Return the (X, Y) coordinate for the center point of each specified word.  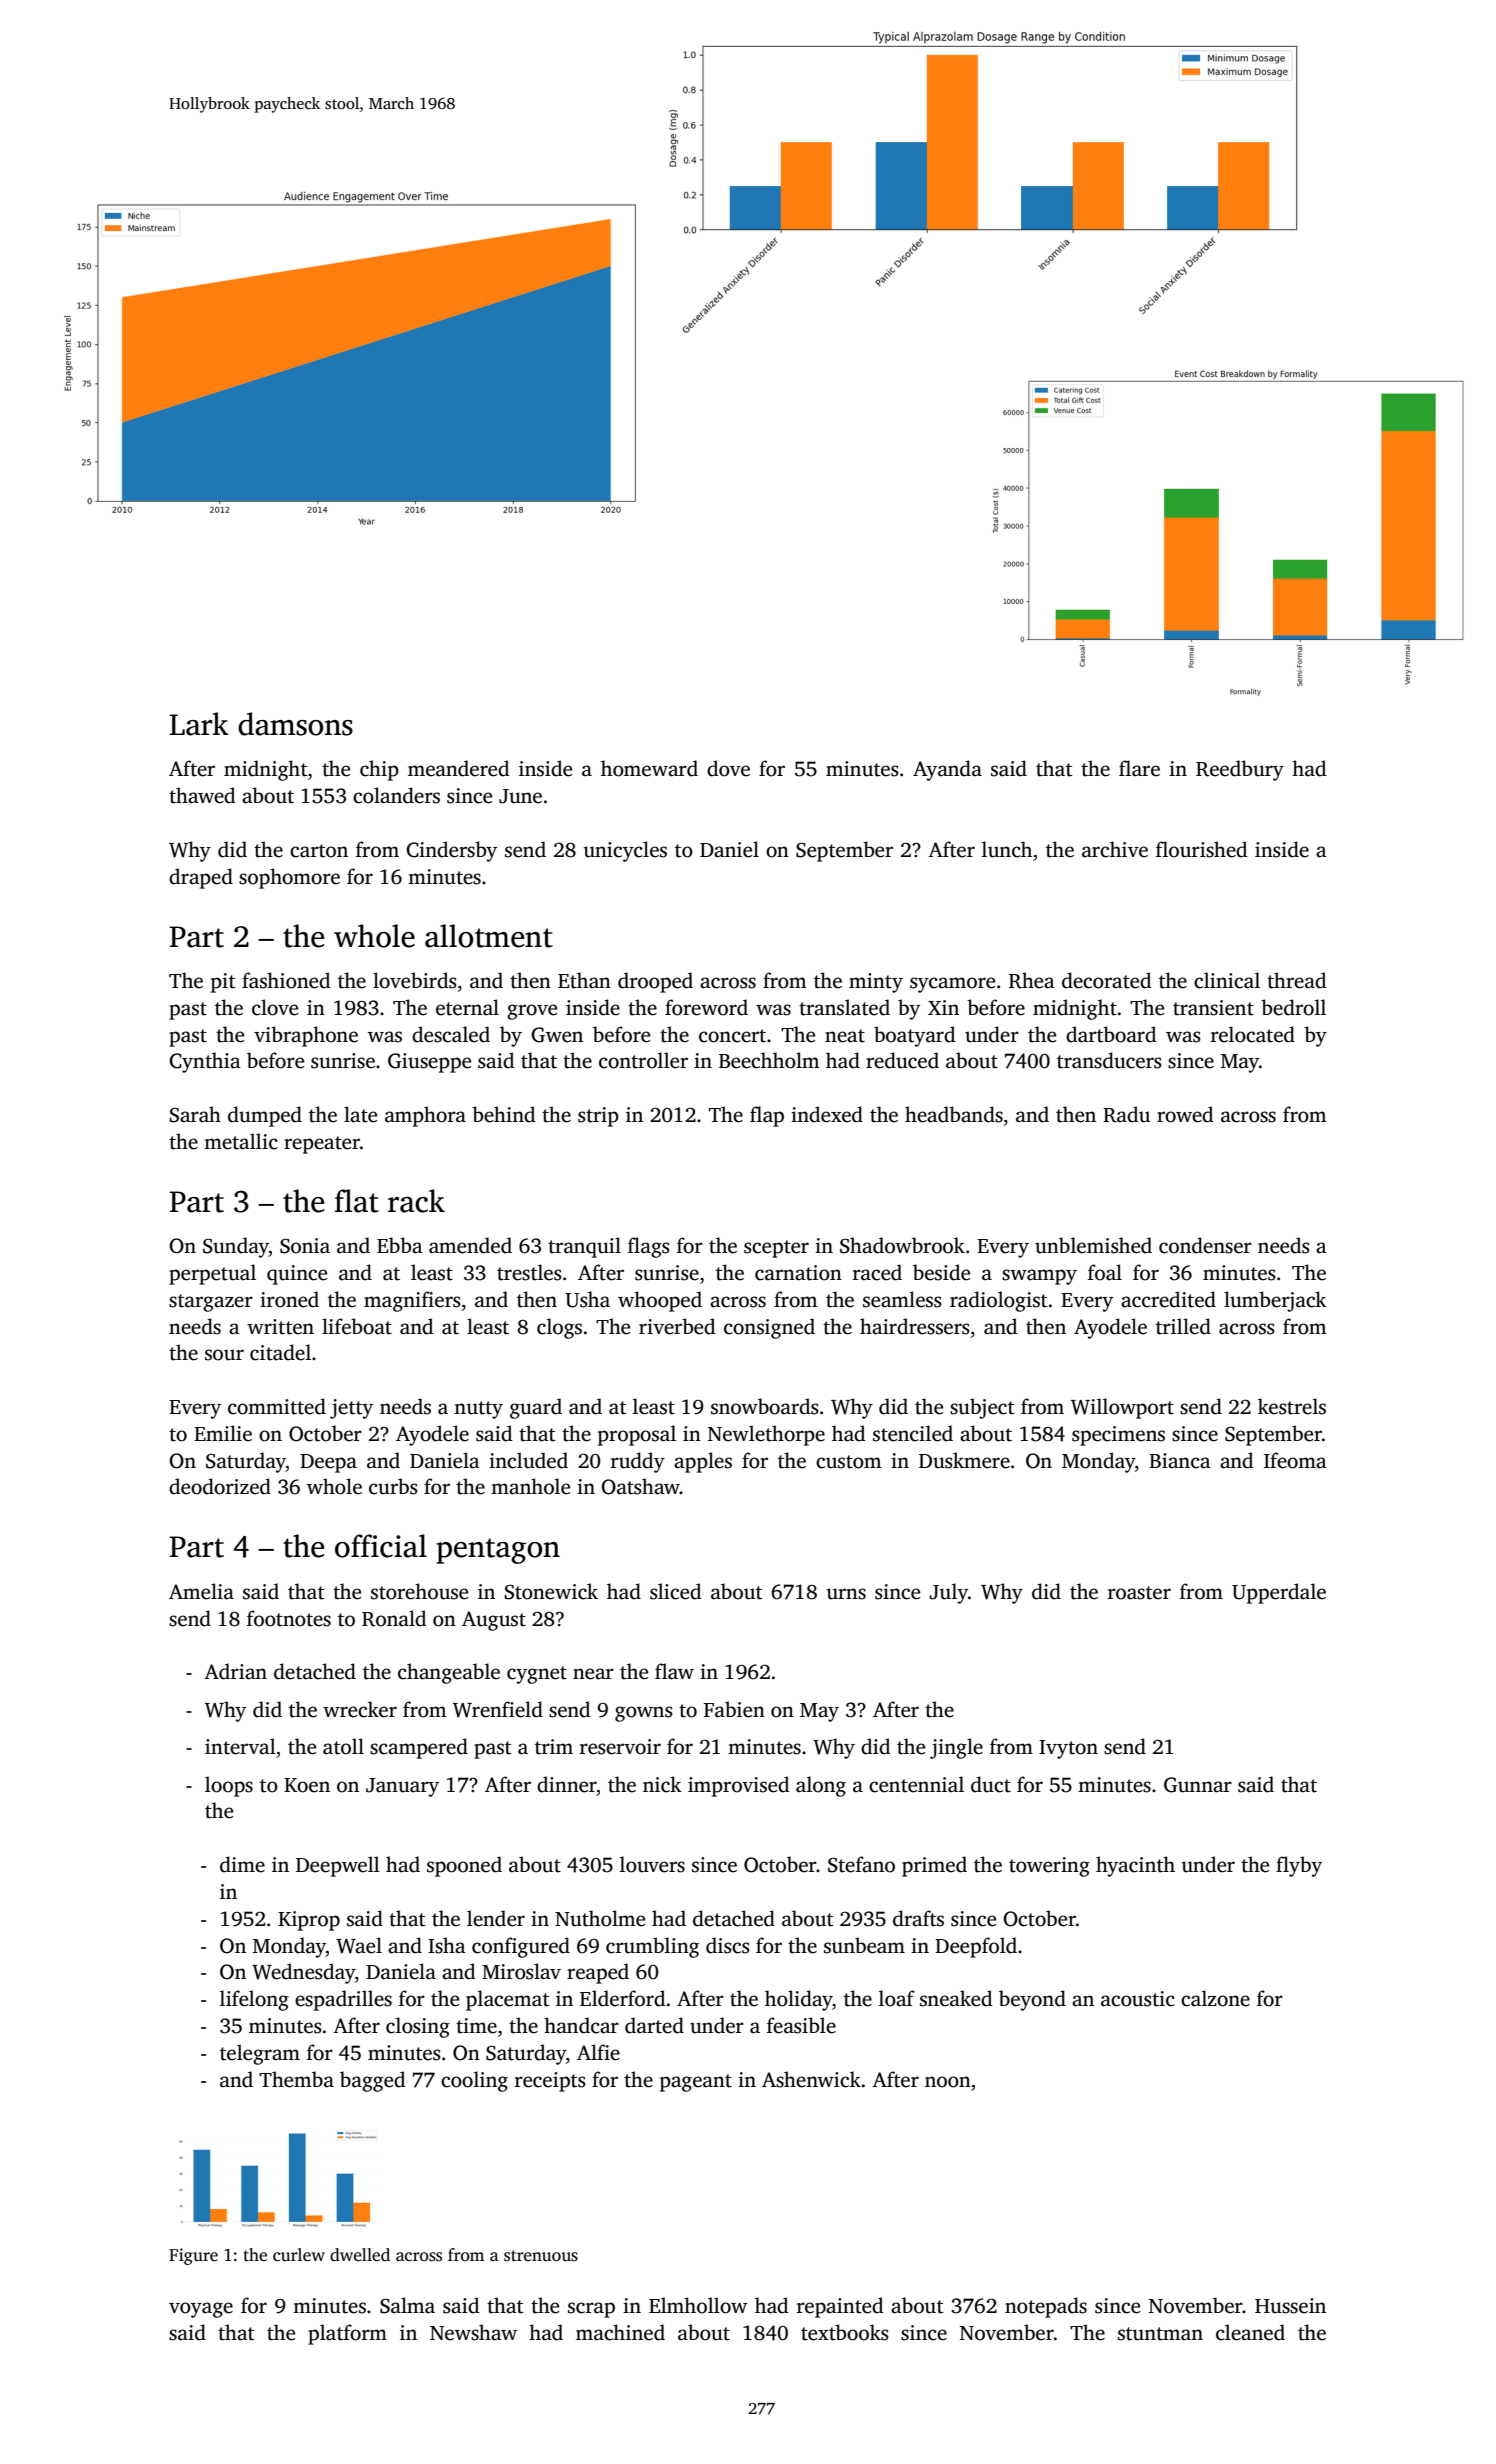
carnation (798, 1273)
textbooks (845, 2332)
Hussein (1290, 2306)
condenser (1205, 1245)
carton (319, 851)
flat (357, 1201)
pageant (696, 2083)
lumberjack (1275, 1301)
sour (224, 1355)
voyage (201, 2310)
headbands (954, 1114)
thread (1297, 980)
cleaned (1250, 2332)
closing (418, 2027)
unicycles (625, 851)
